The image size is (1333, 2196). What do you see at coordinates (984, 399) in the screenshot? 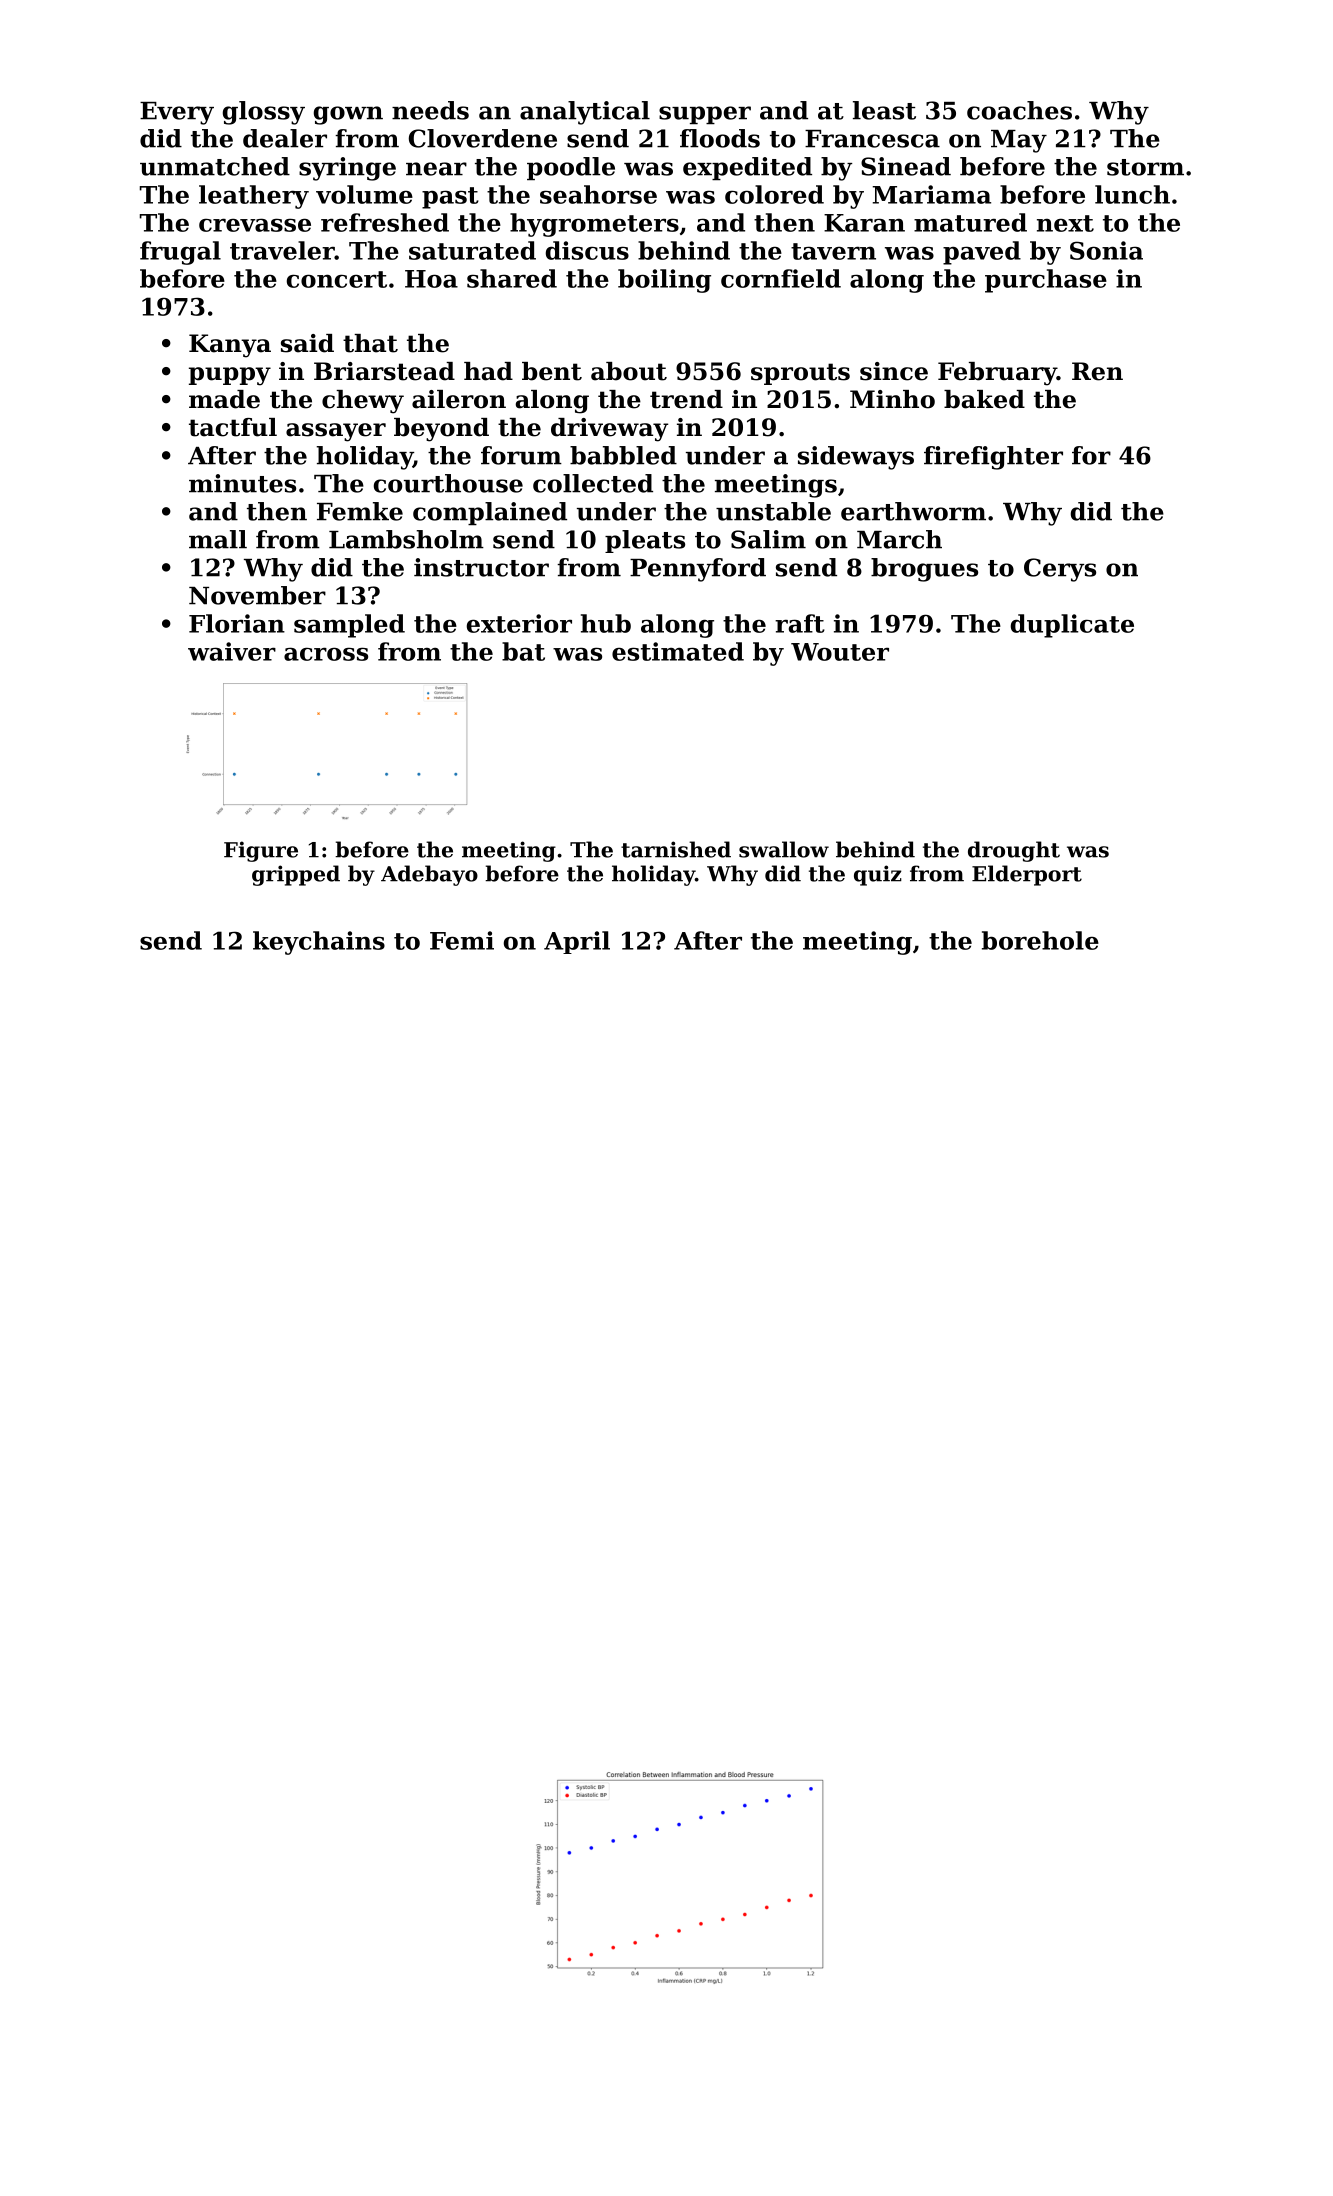
I see `baked` at bounding box center [984, 399].
